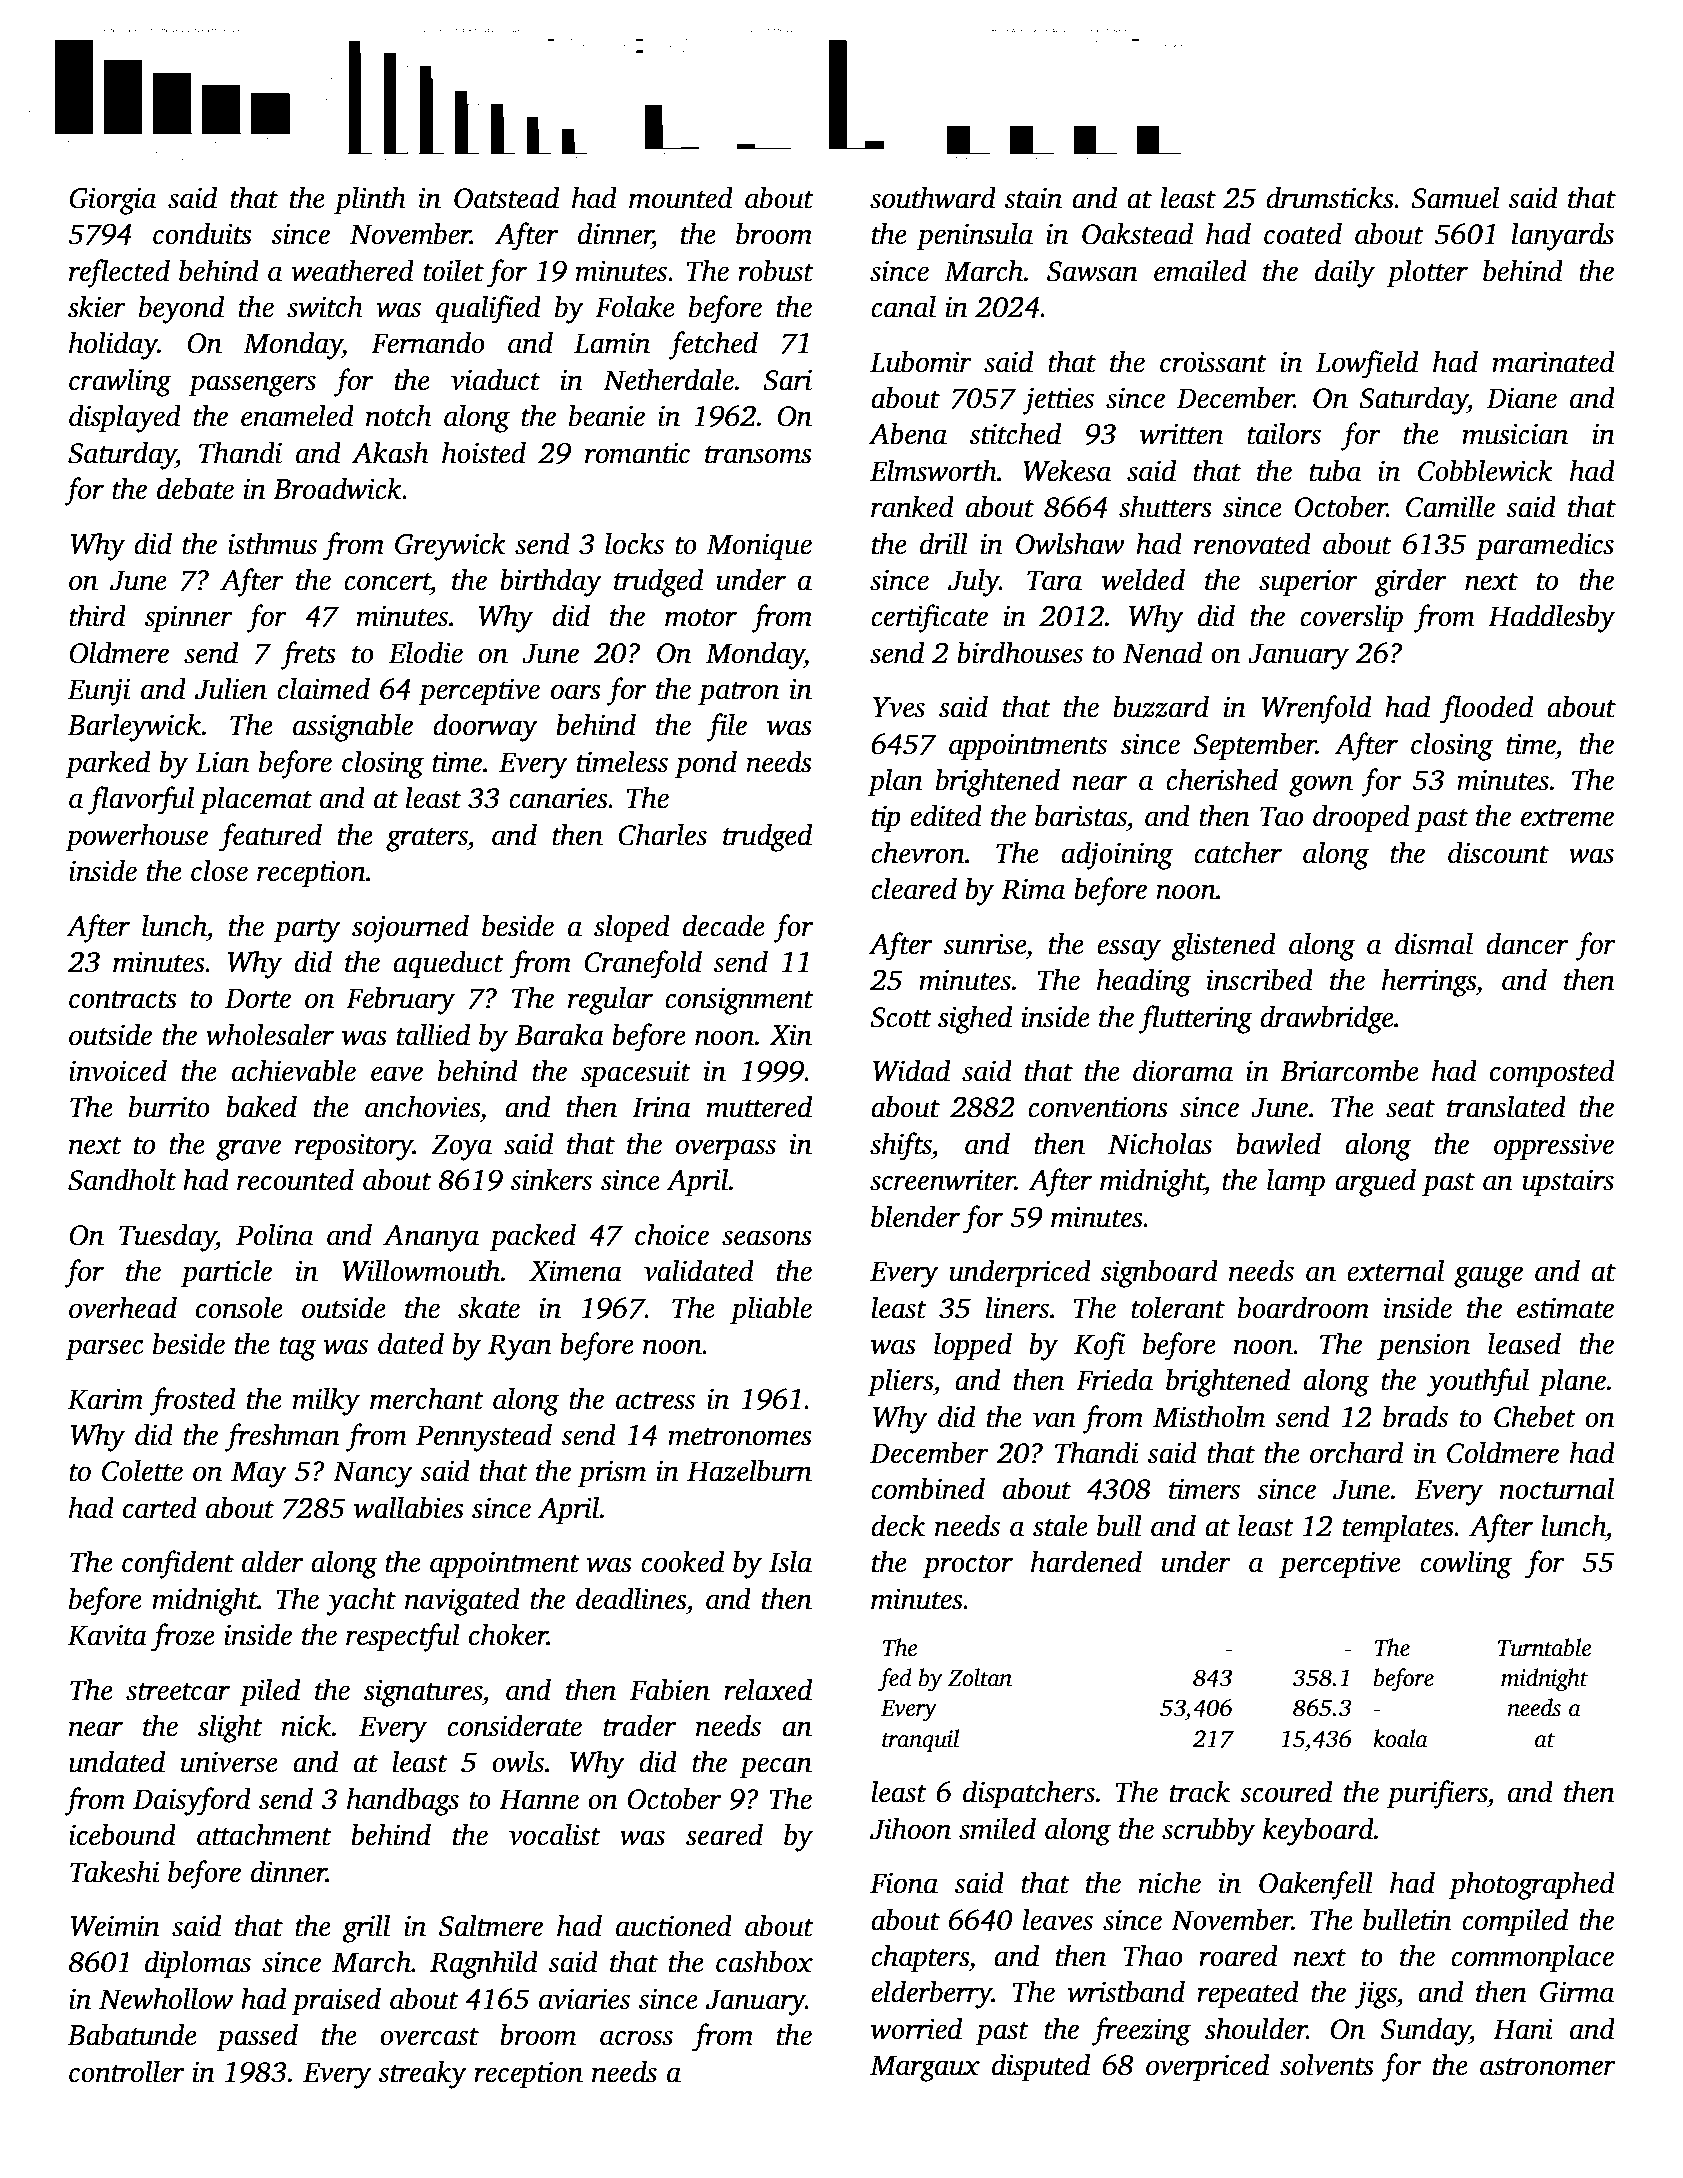 Image resolution: width=1683 pixels, height=2178 pixels. I want to click on plinth, so click(370, 200).
